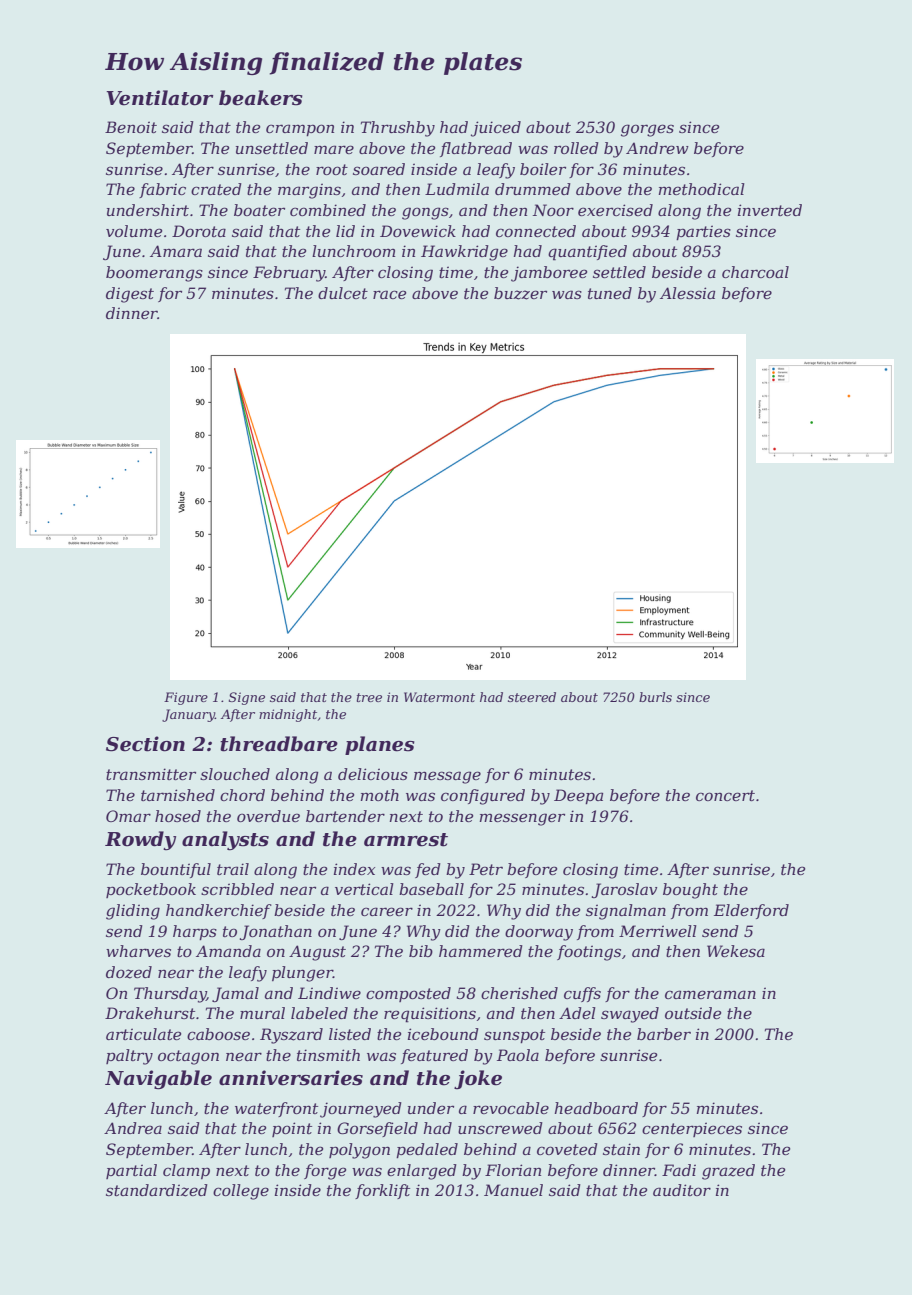 Image resolution: width=912 pixels, height=1295 pixels. I want to click on race, so click(389, 294).
